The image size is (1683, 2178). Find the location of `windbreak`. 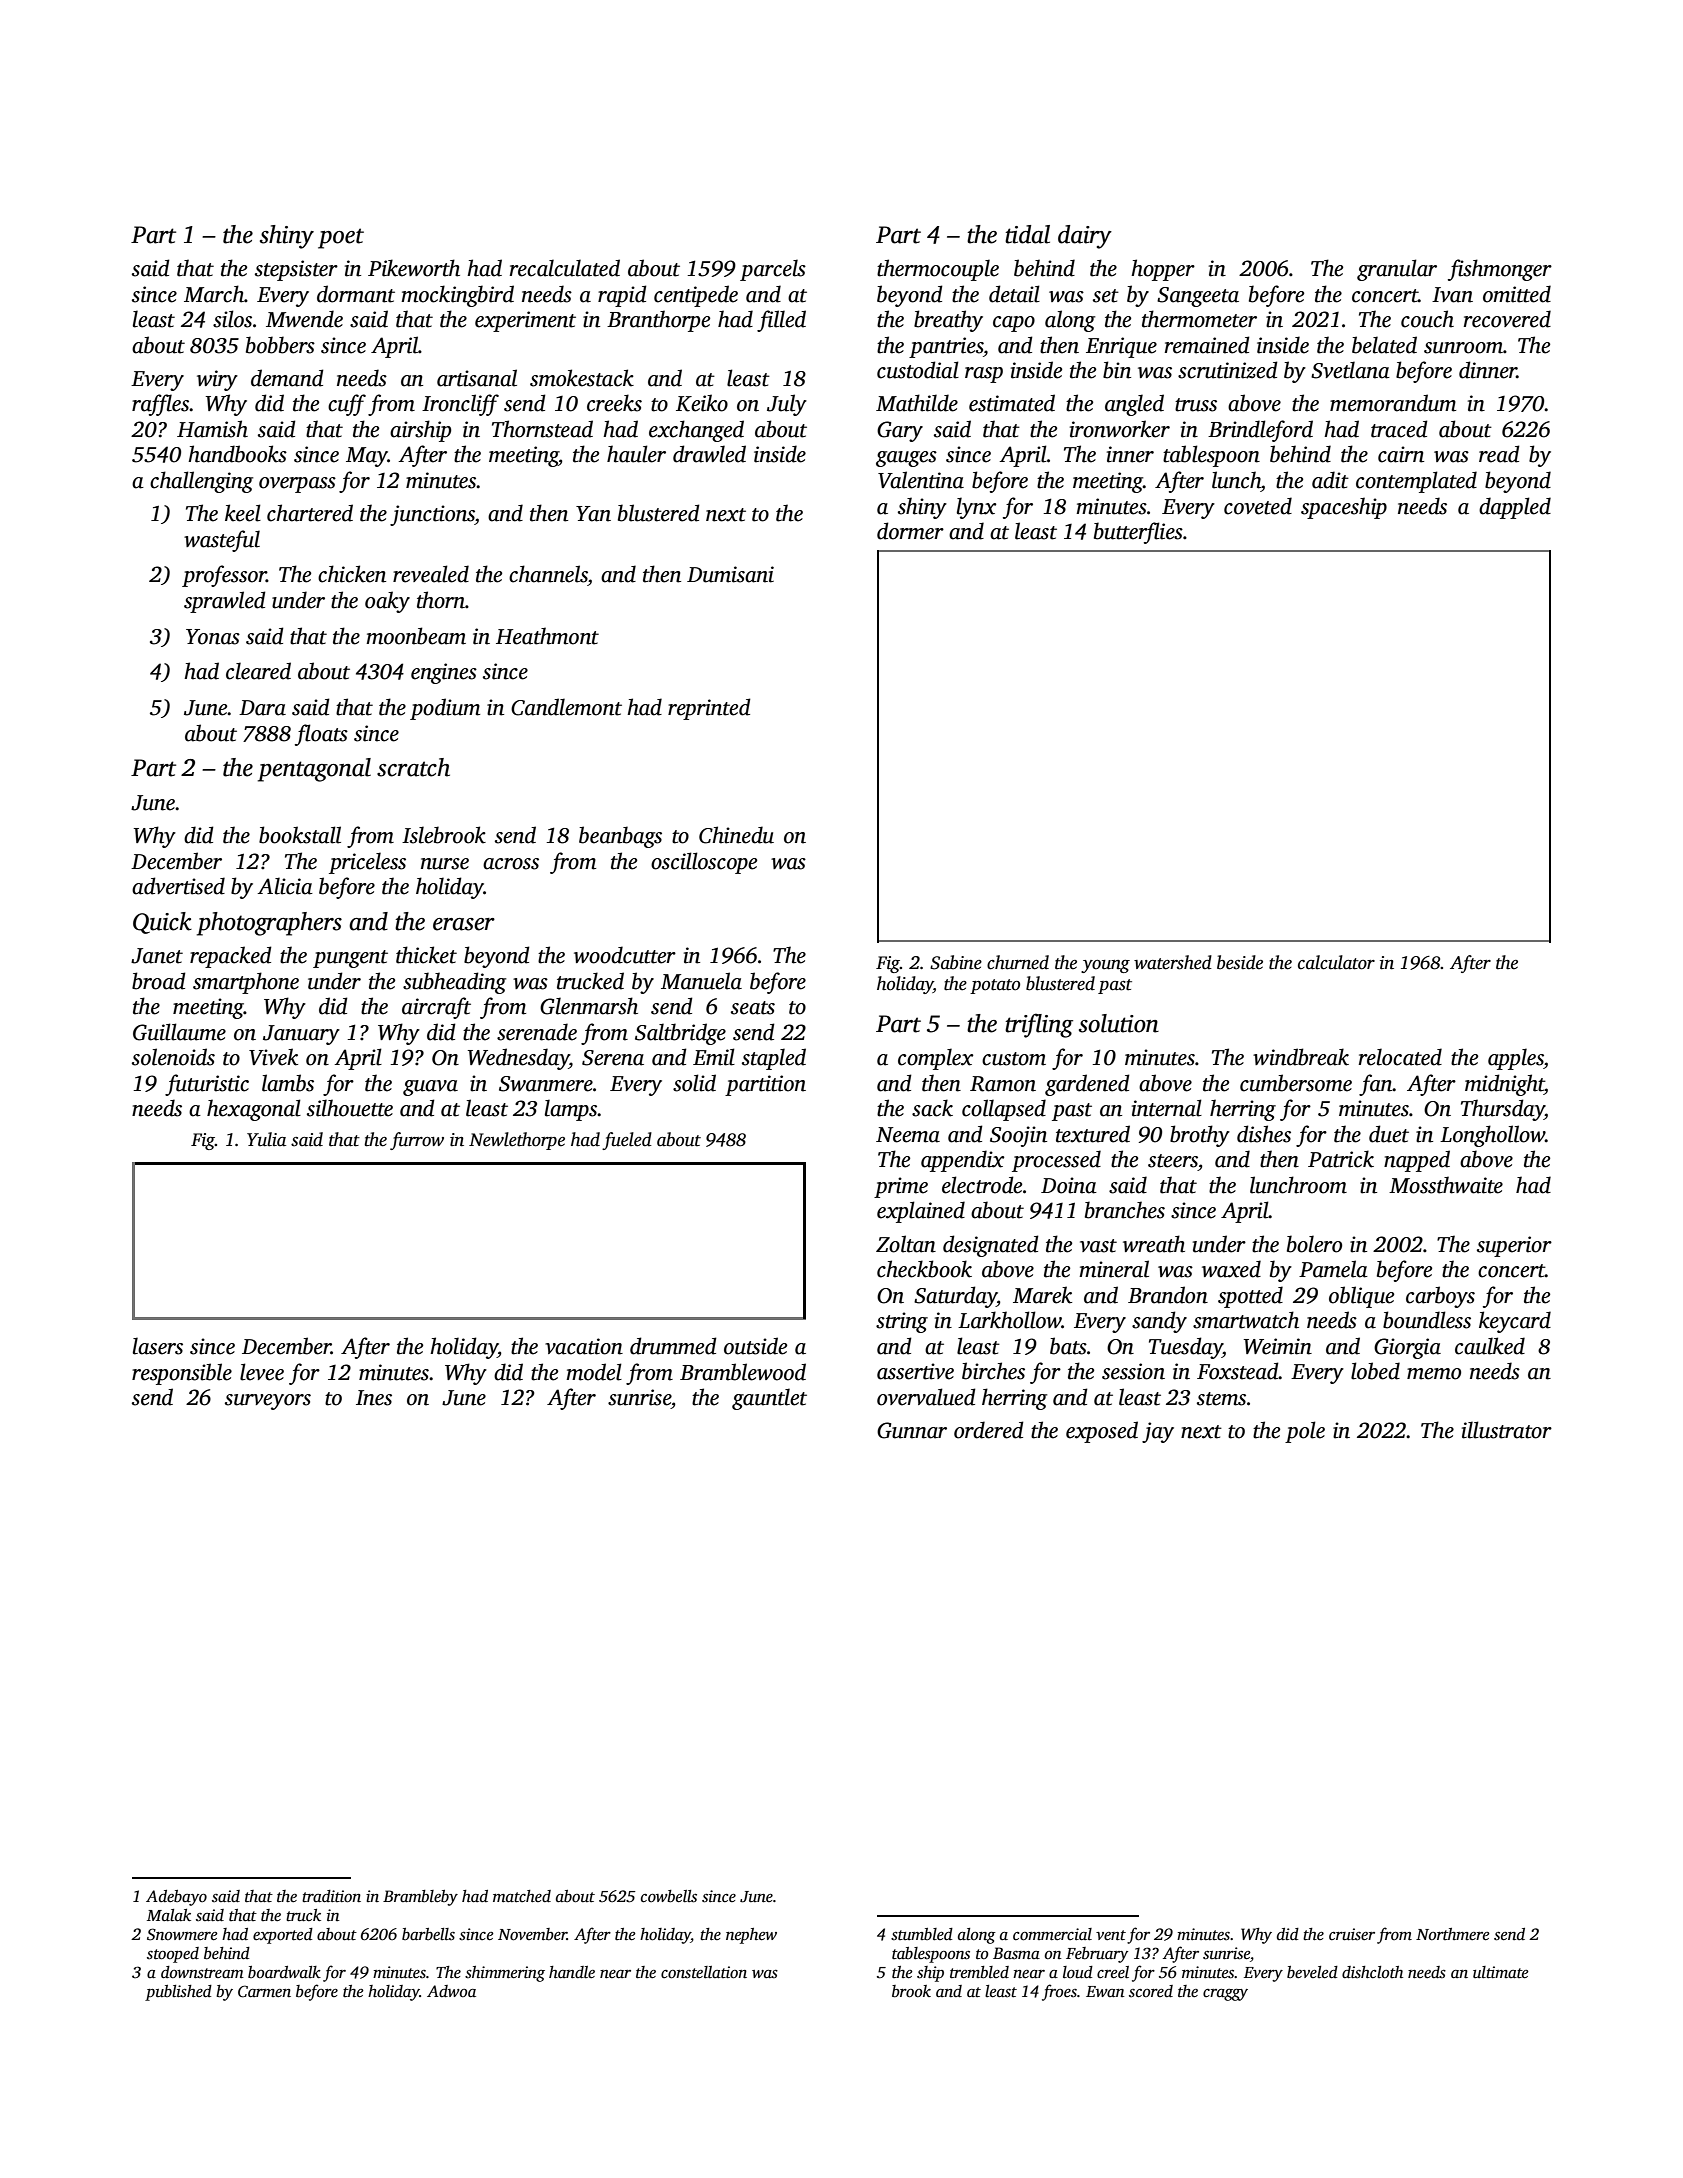

windbreak is located at coordinates (1301, 1057).
